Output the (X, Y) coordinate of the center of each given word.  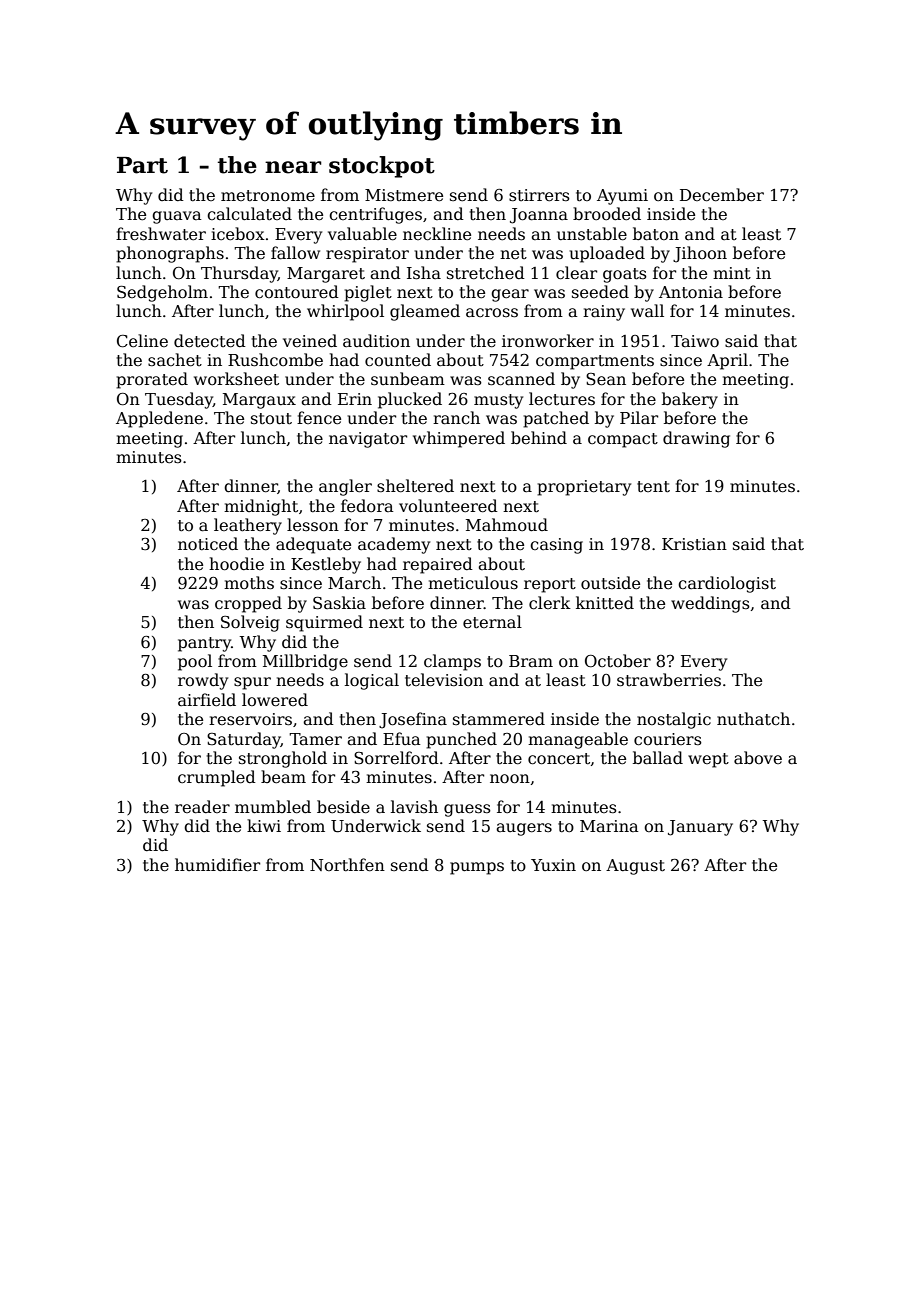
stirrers (539, 195)
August (635, 867)
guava (177, 217)
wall (647, 310)
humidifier (217, 865)
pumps (477, 868)
